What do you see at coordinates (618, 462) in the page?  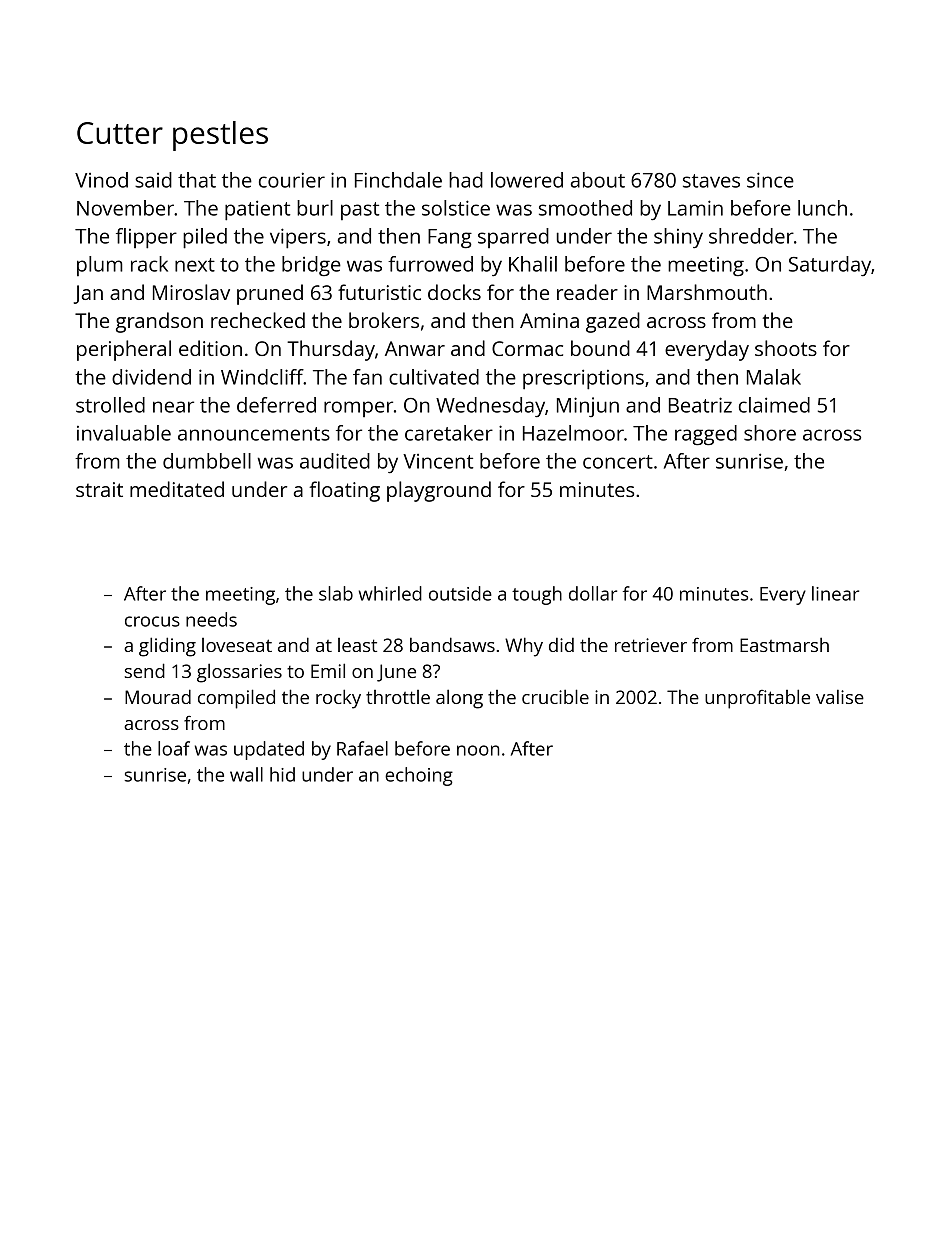 I see `concert` at bounding box center [618, 462].
